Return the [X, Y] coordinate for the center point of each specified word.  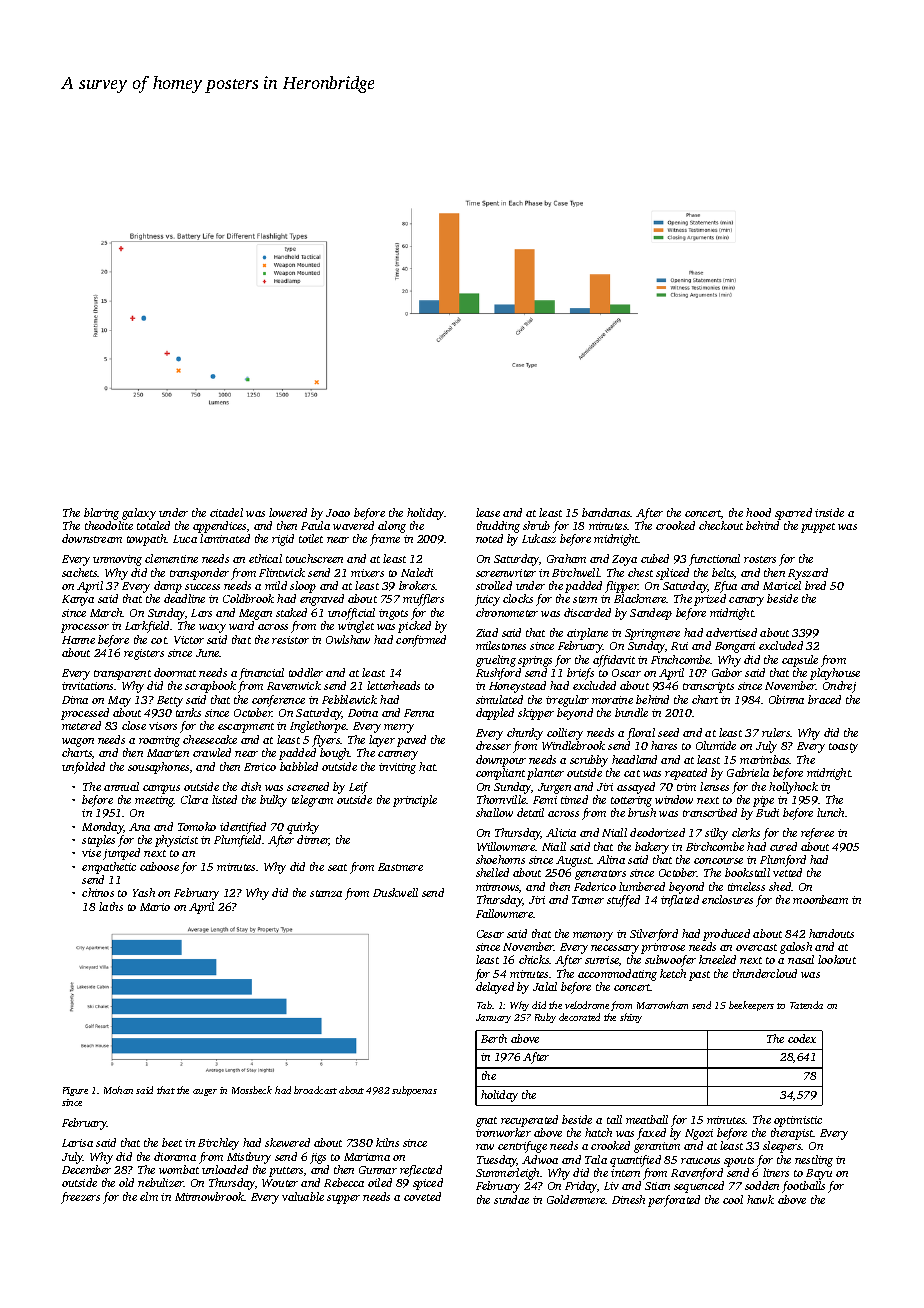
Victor [189, 640]
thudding [498, 527]
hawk [760, 1199]
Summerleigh [507, 1174]
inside [829, 512]
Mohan [118, 1090]
